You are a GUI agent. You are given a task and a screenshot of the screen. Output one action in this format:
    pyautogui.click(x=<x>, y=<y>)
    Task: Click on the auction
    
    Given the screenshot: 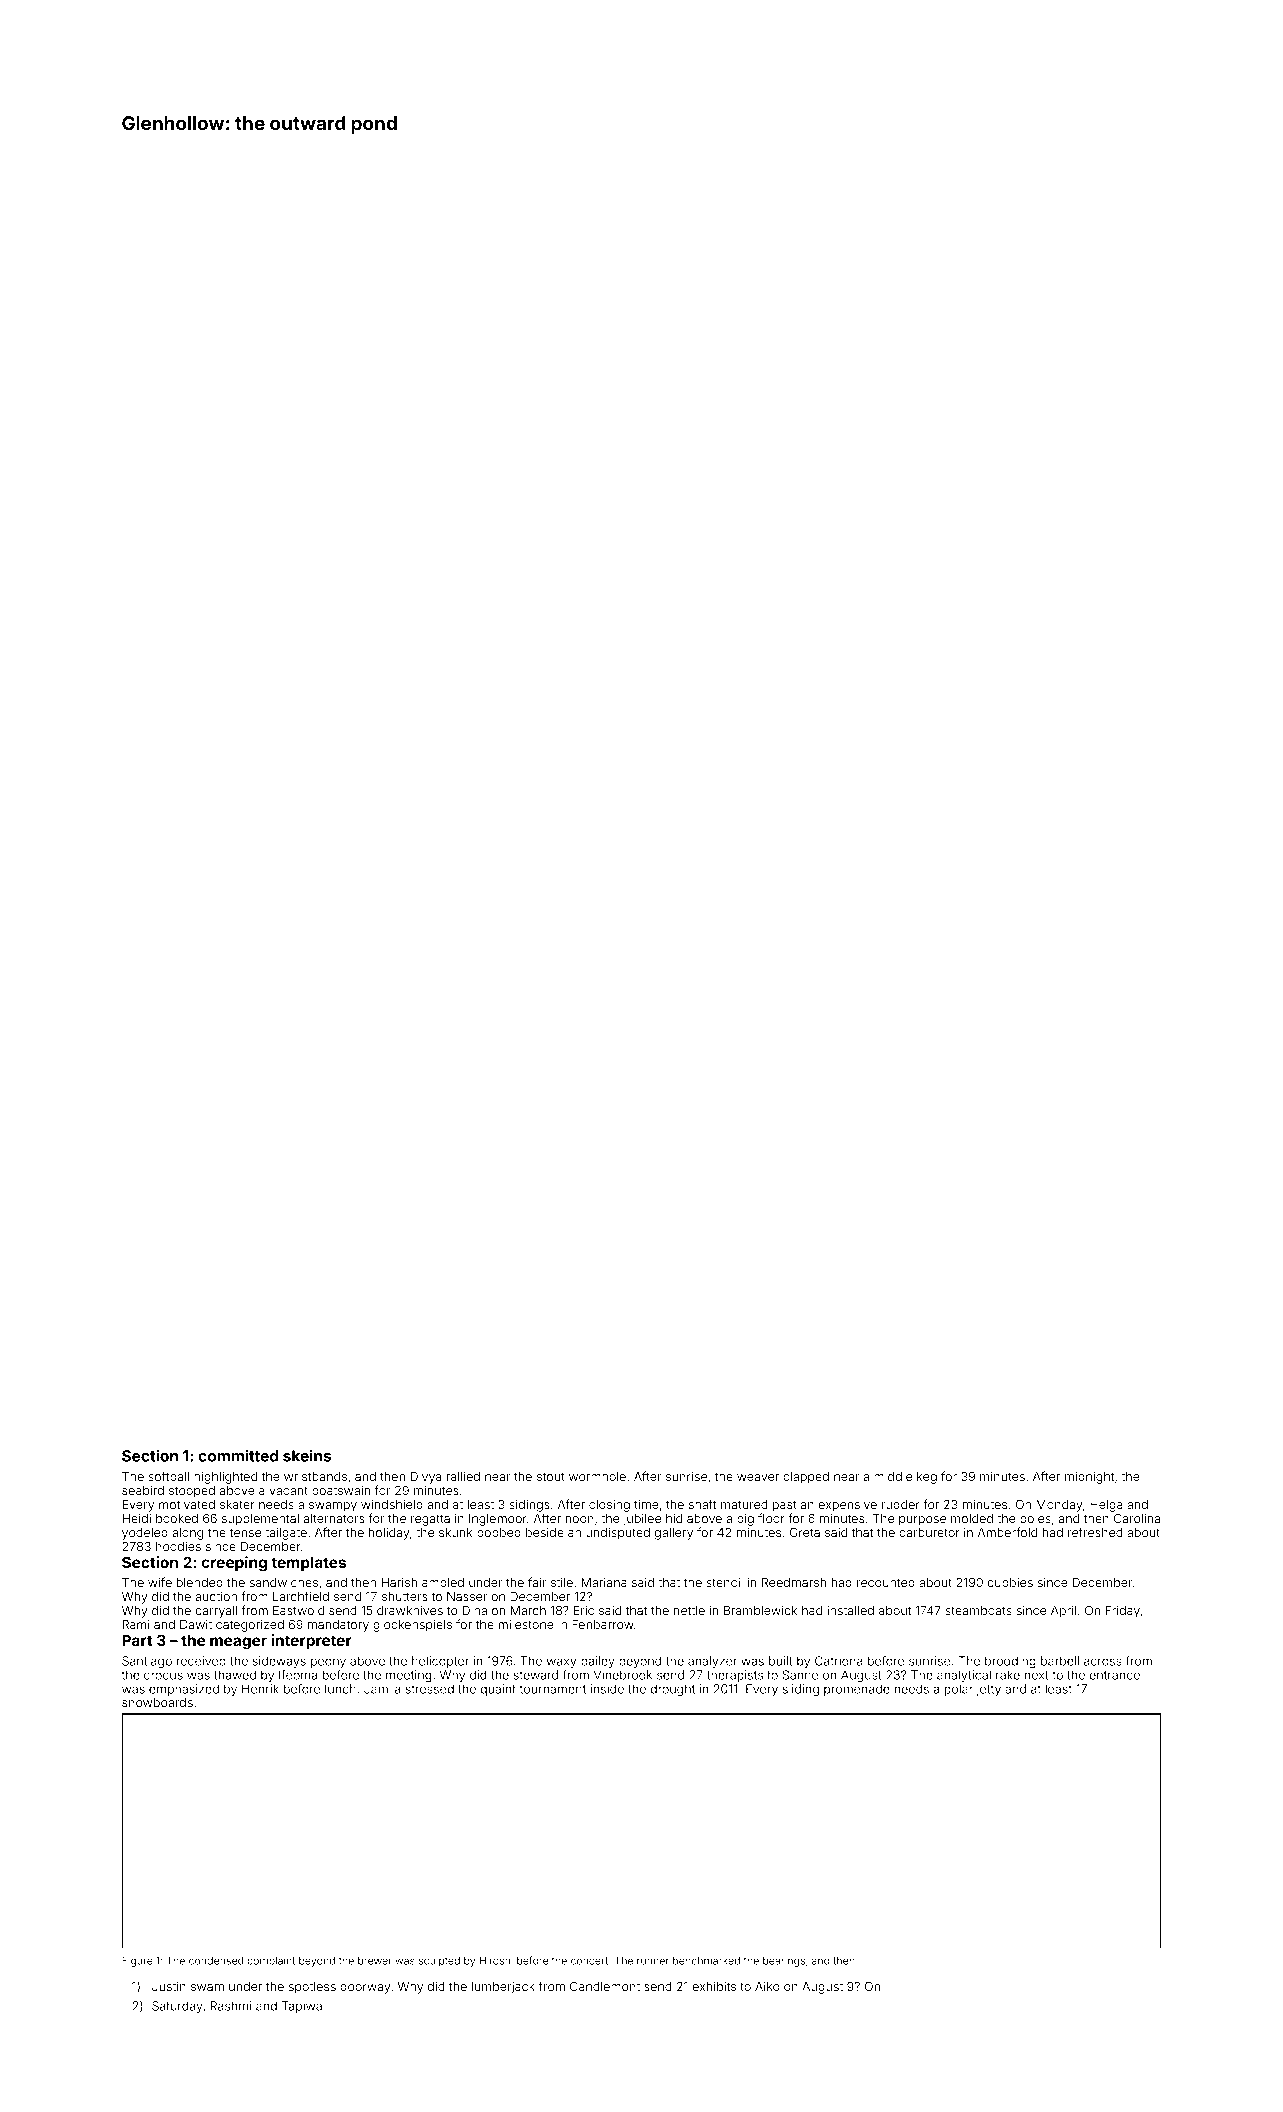 What is the action you would take?
    pyautogui.click(x=216, y=1596)
